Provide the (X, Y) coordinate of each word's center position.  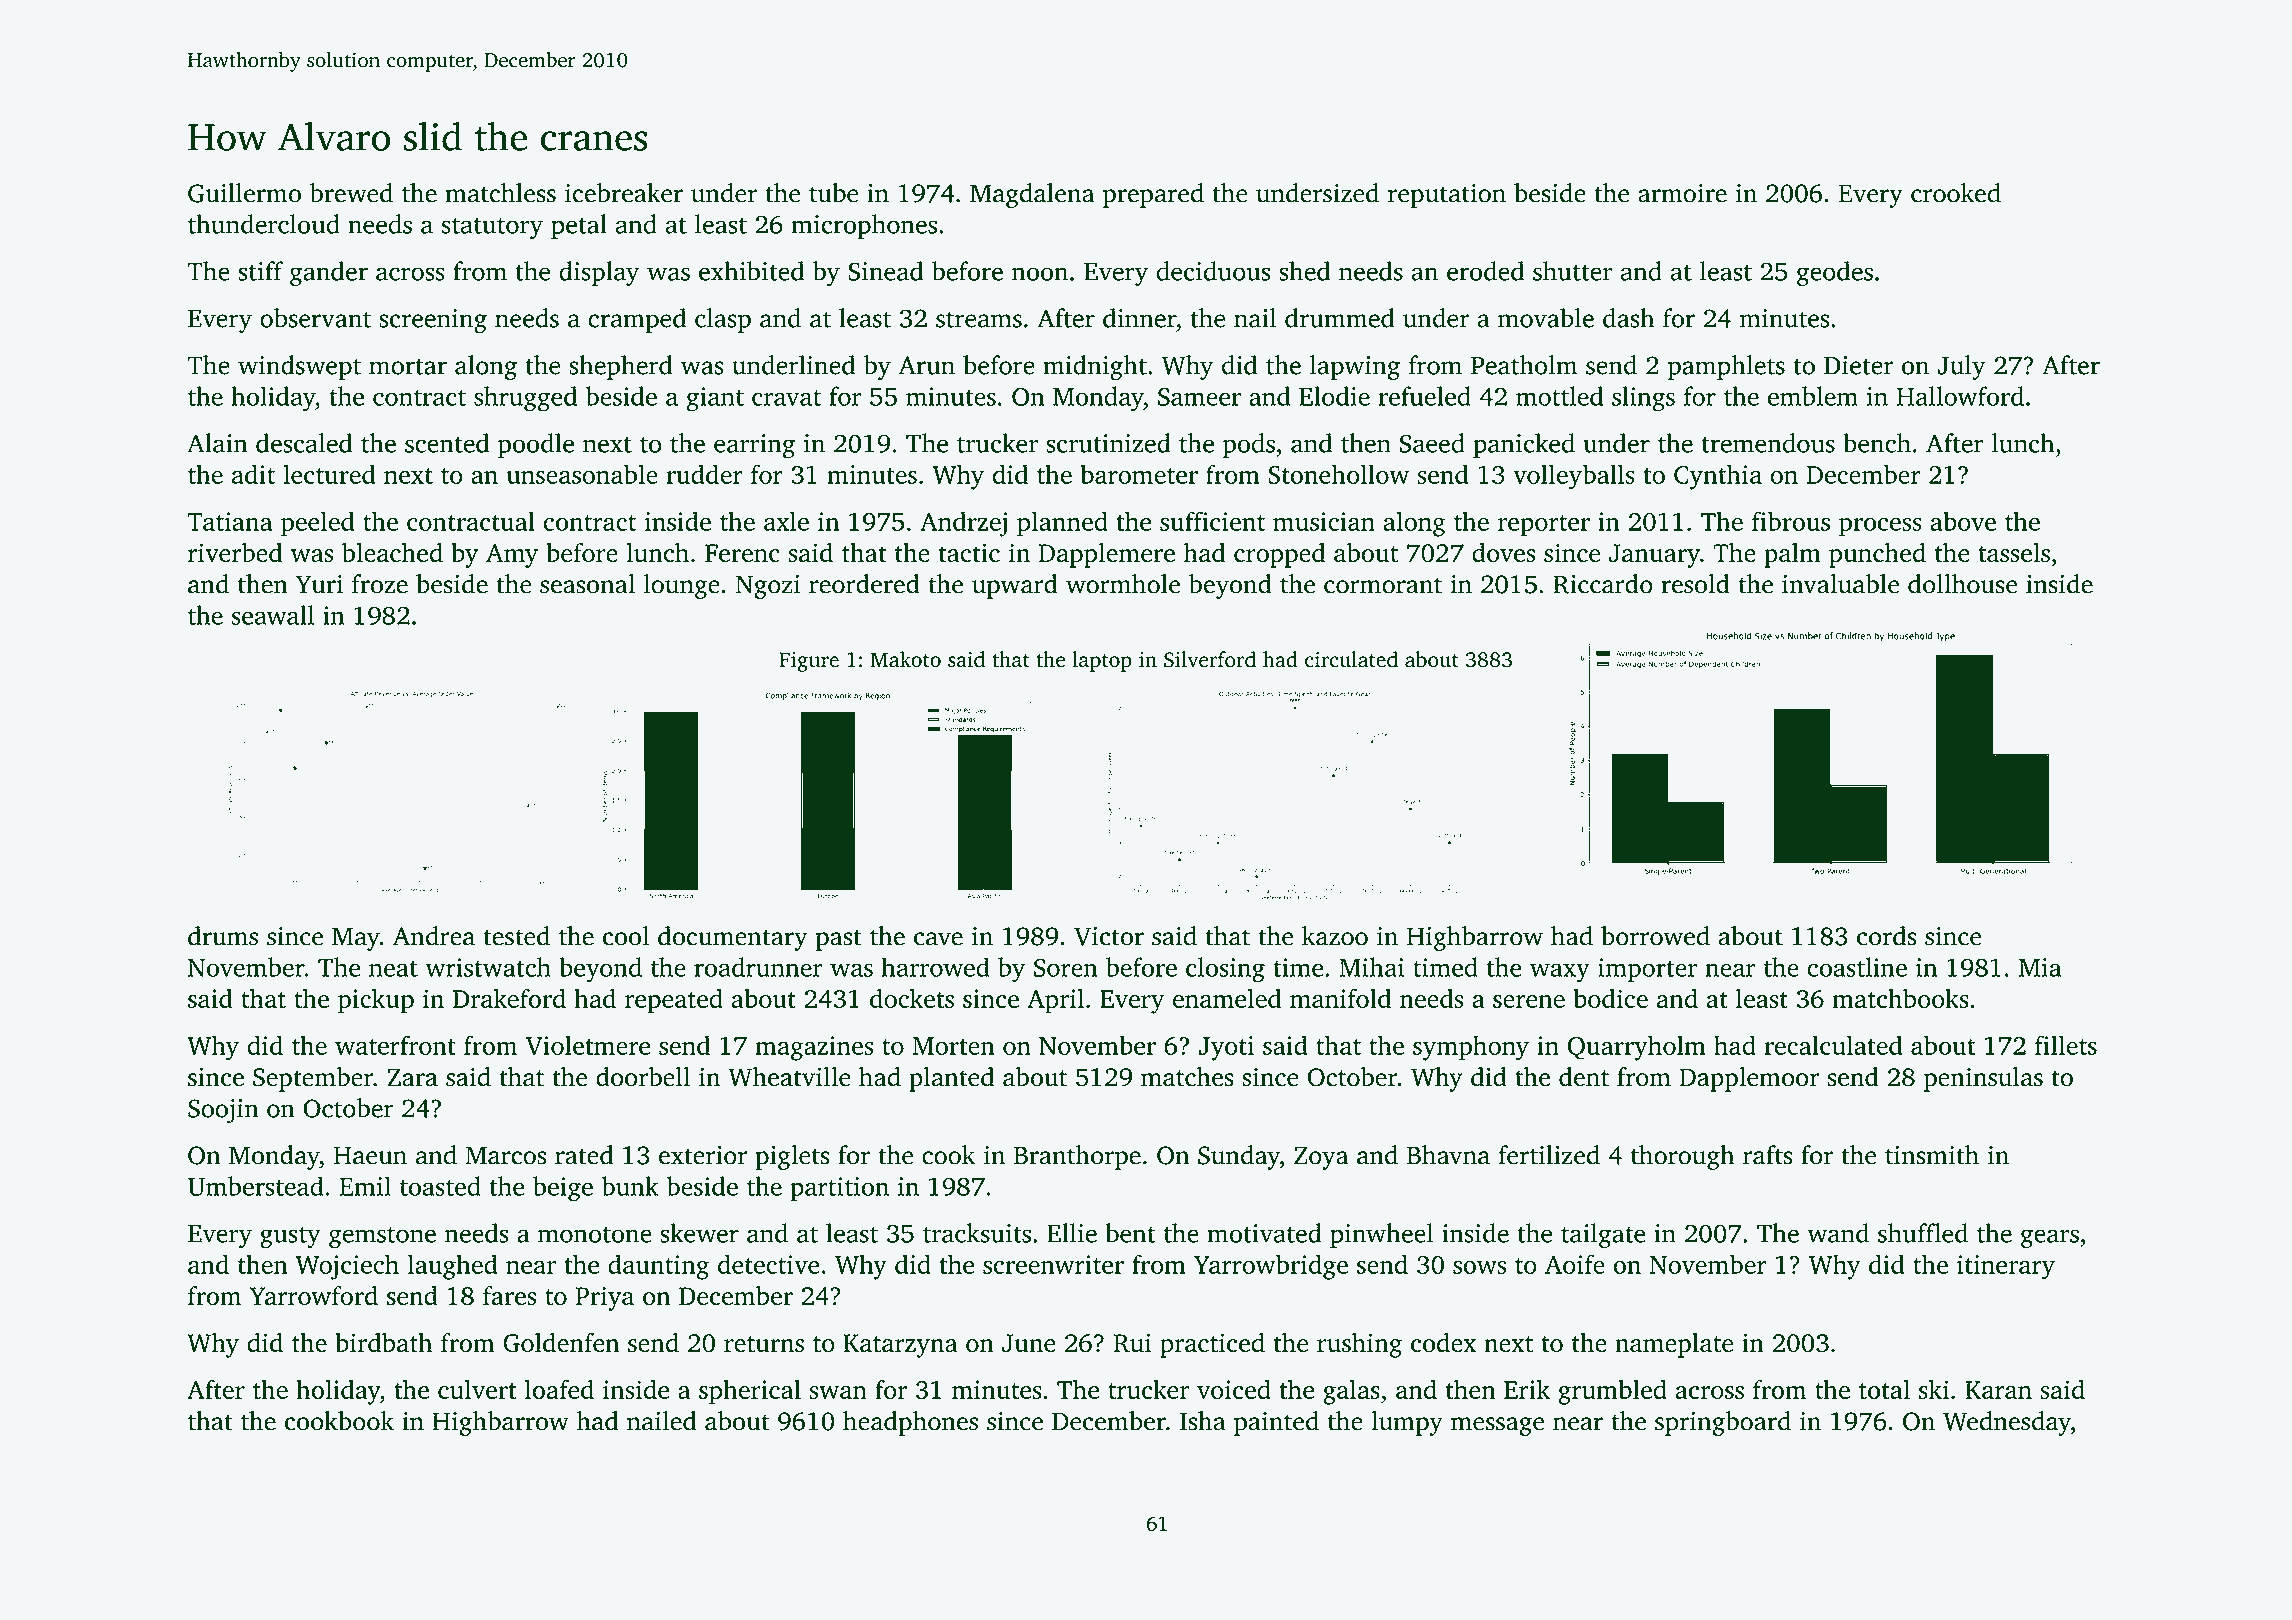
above (1963, 521)
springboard (1723, 1423)
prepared (1153, 195)
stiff (260, 271)
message (1497, 1426)
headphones (910, 1423)
